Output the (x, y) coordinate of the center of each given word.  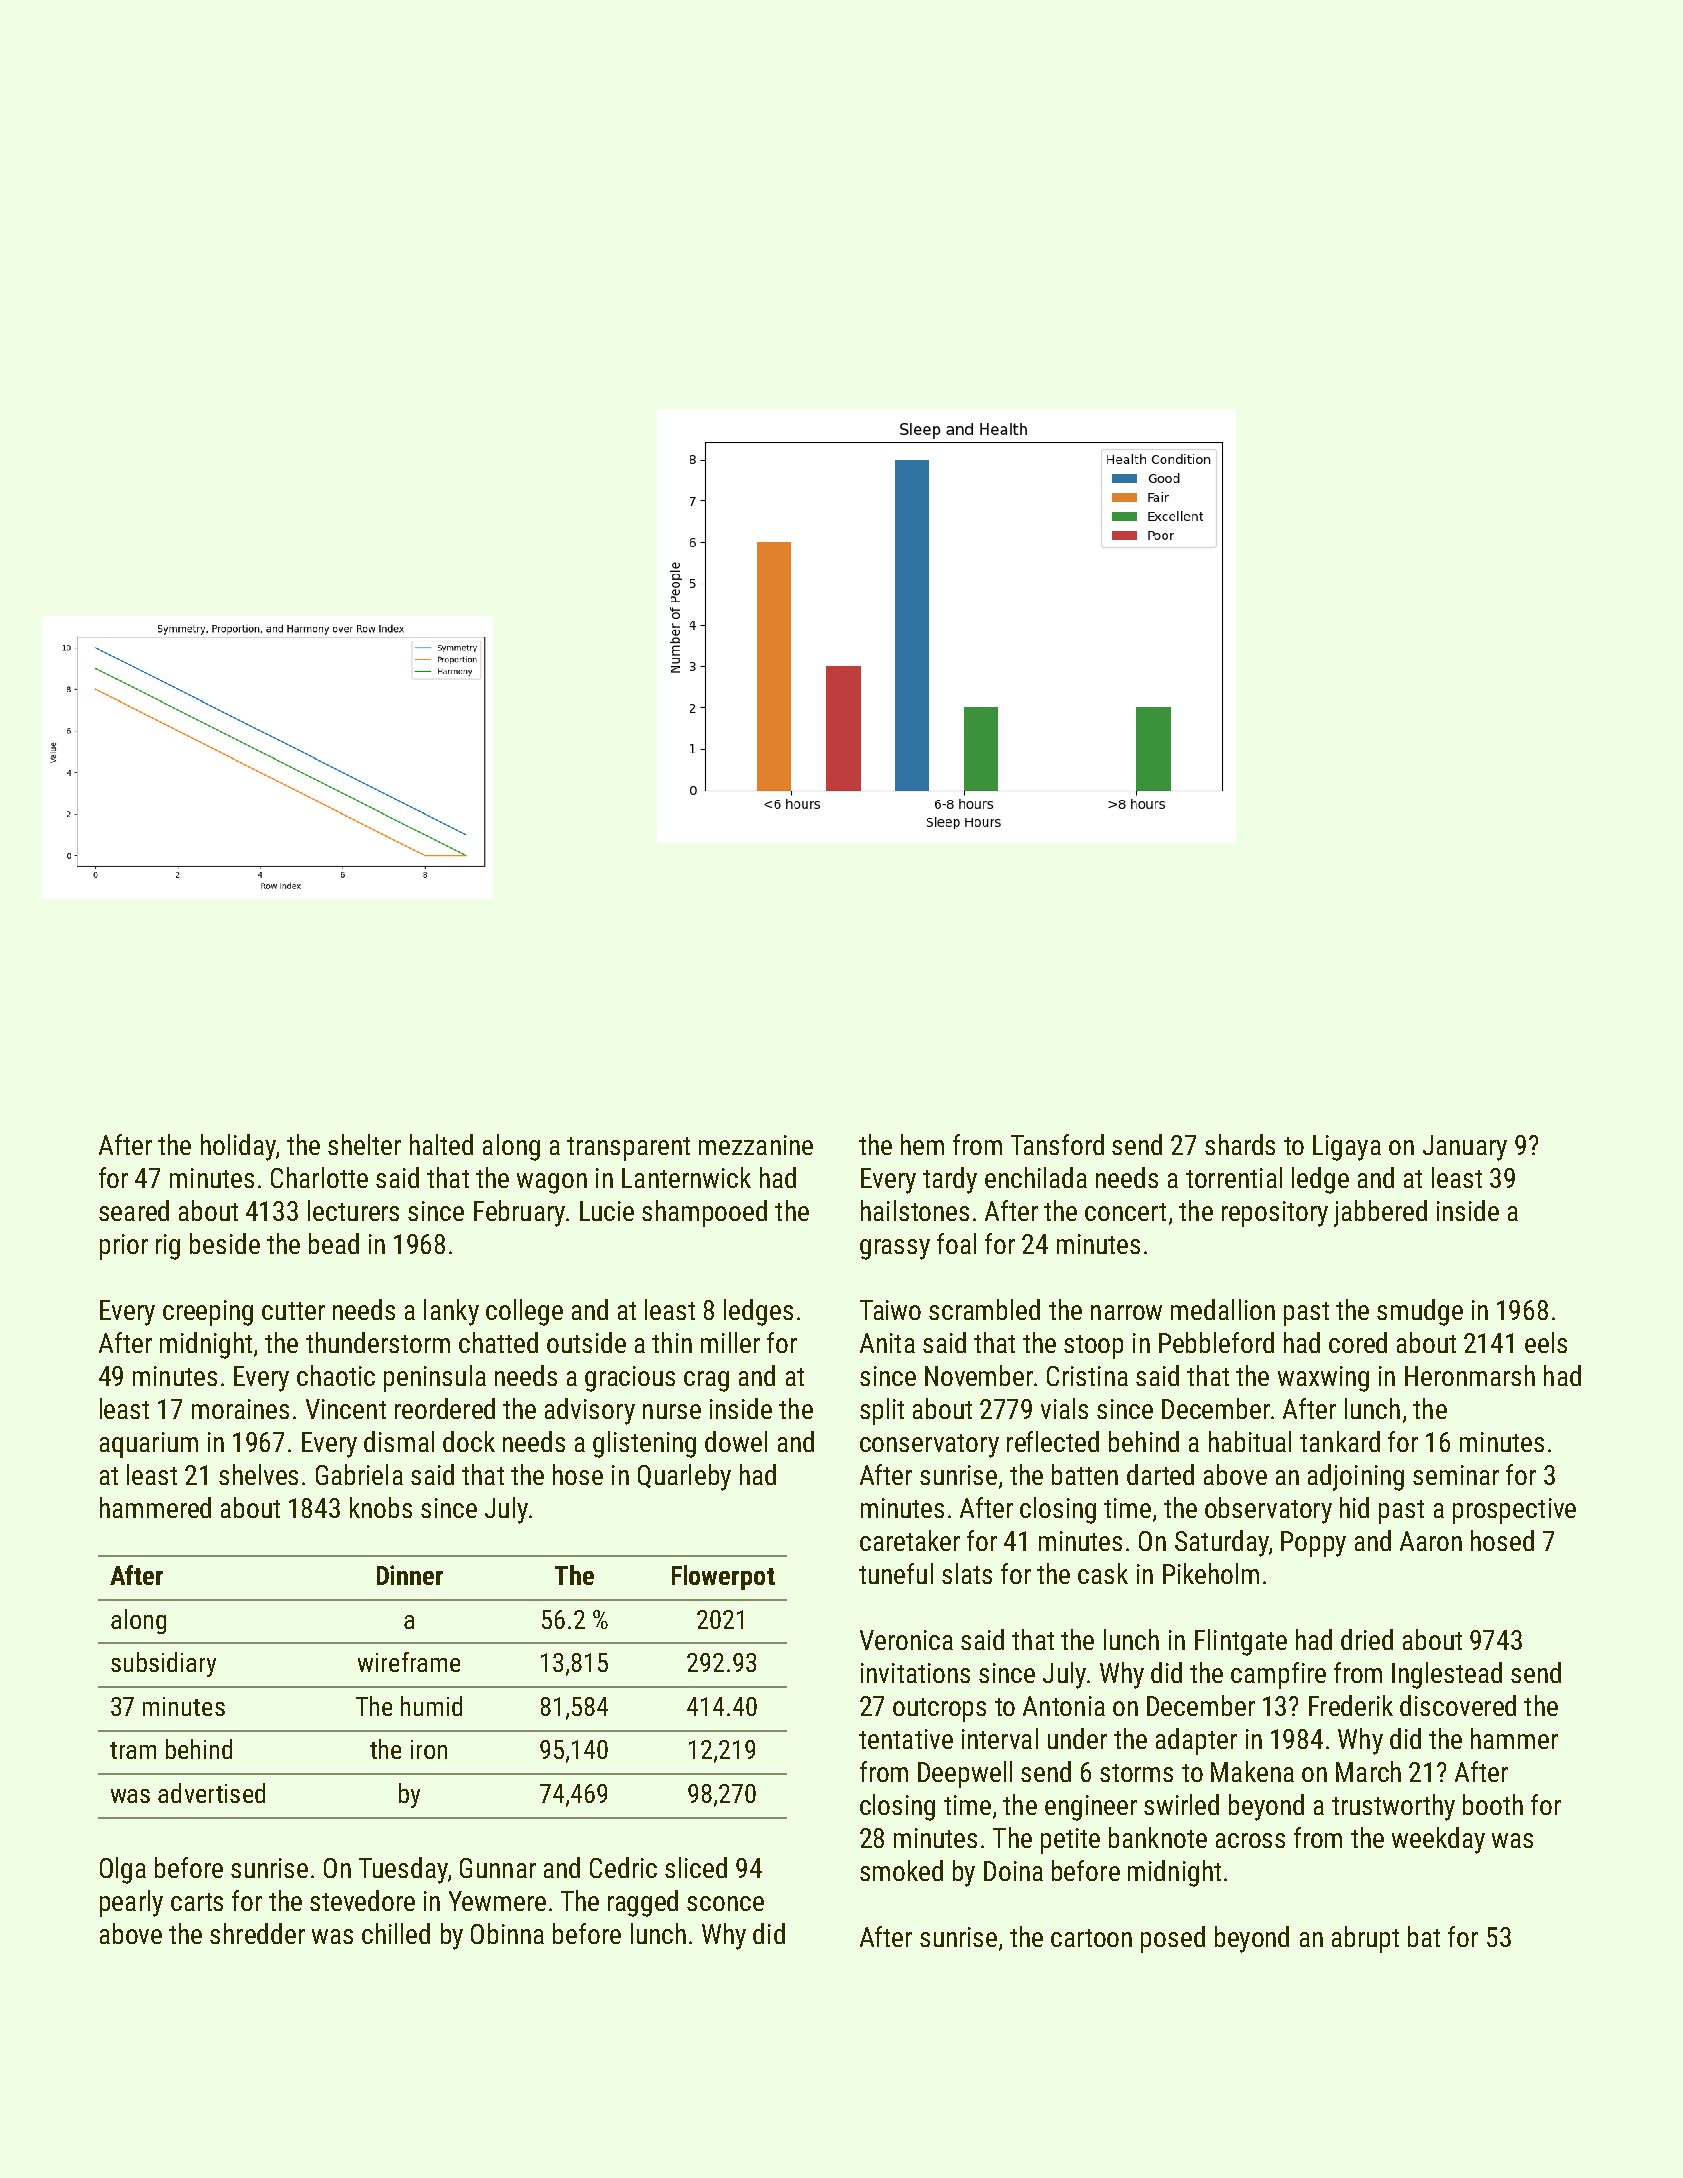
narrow (1126, 1312)
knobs (381, 1507)
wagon (552, 1183)
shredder (257, 1933)
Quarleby (684, 1477)
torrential (1234, 1177)
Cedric (623, 1867)
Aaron (1431, 1541)
